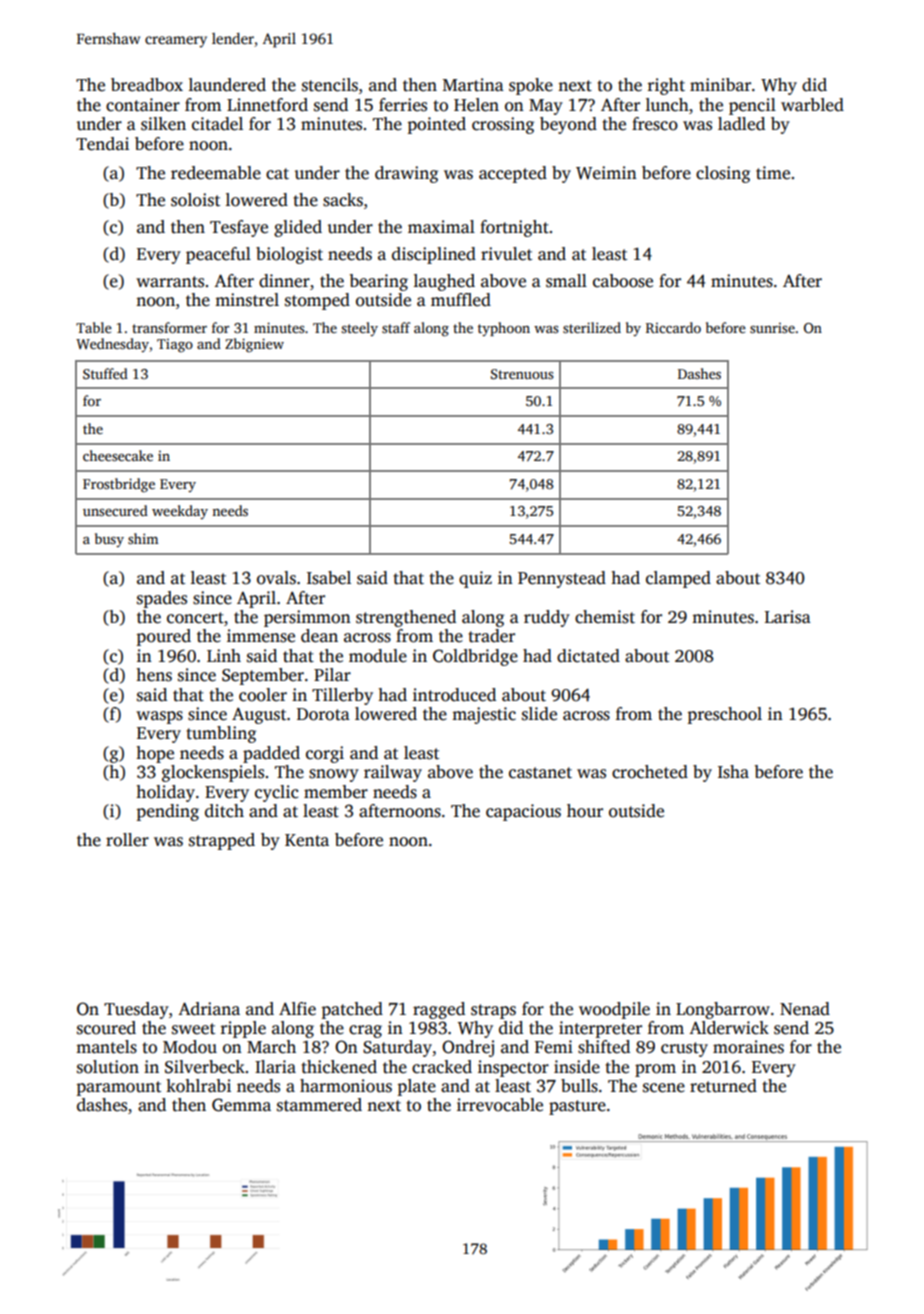 The height and width of the image is (1314, 924). I want to click on spoke, so click(531, 86).
